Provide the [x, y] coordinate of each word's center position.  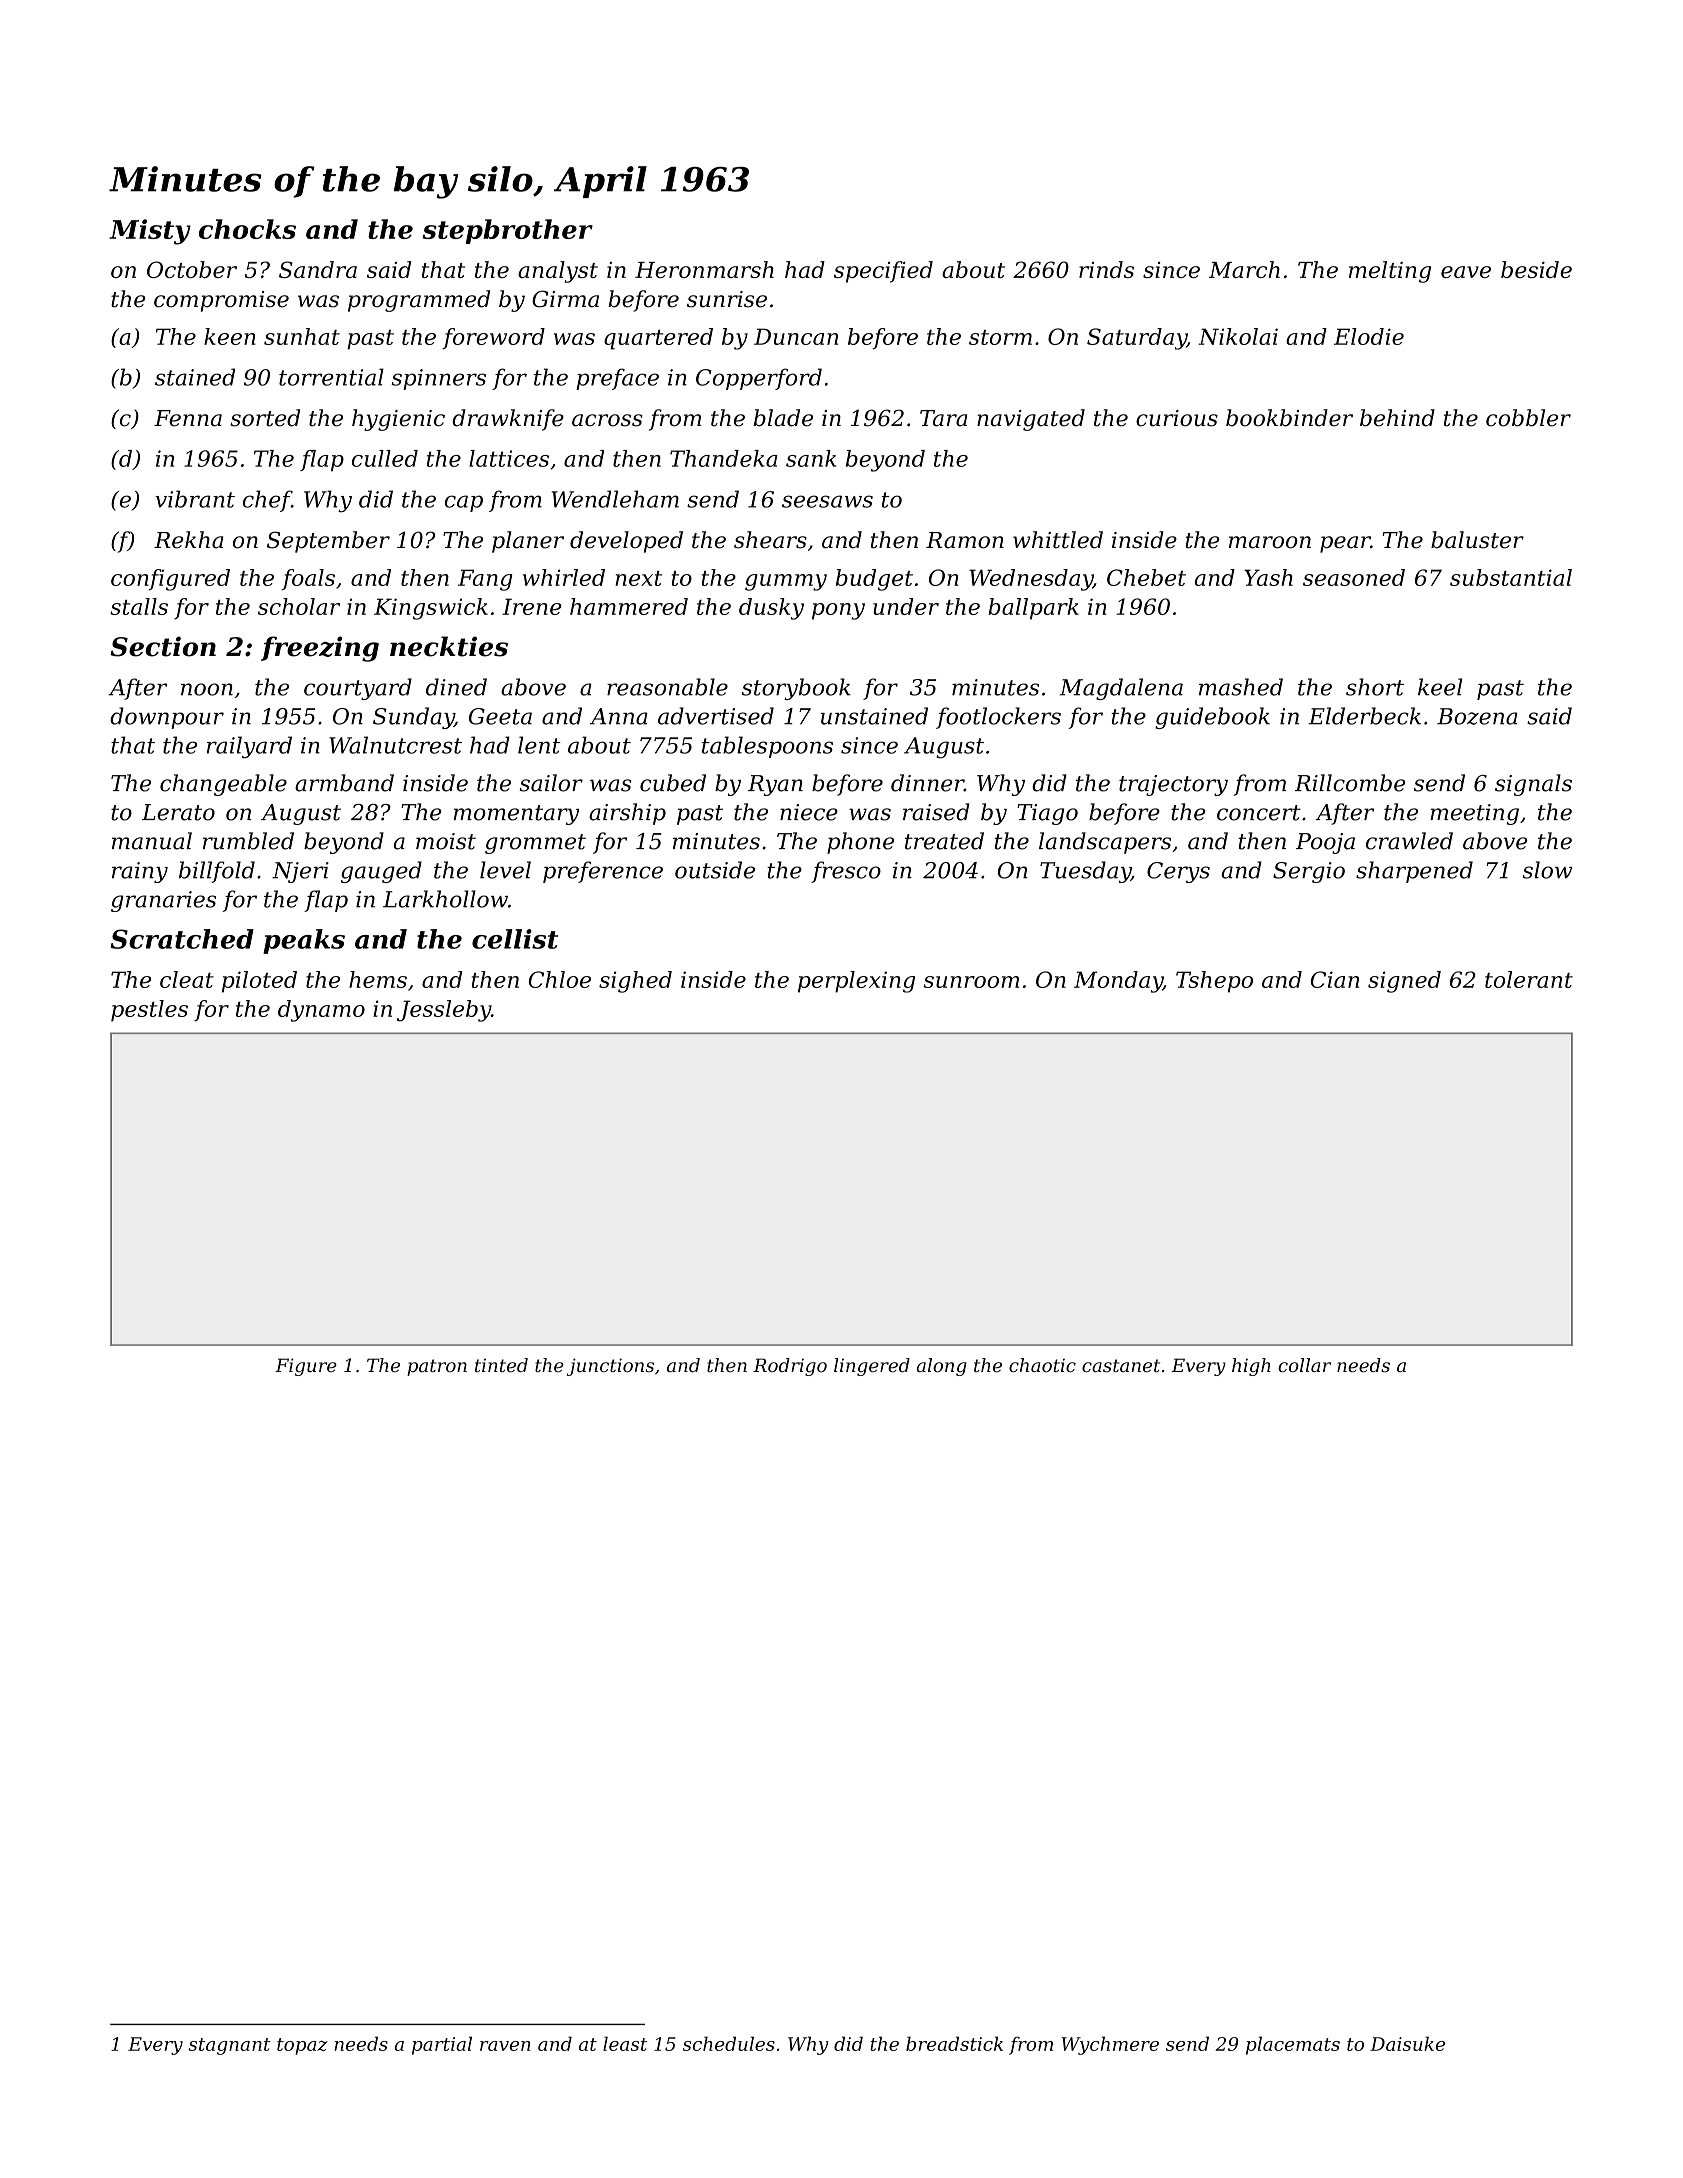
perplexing [856, 982]
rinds [1106, 269]
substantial [1511, 577]
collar [1304, 1365]
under [906, 606]
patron [437, 1367]
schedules [729, 2043]
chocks [247, 229]
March [1244, 269]
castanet [1121, 1365]
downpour [167, 718]
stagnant [229, 2046]
